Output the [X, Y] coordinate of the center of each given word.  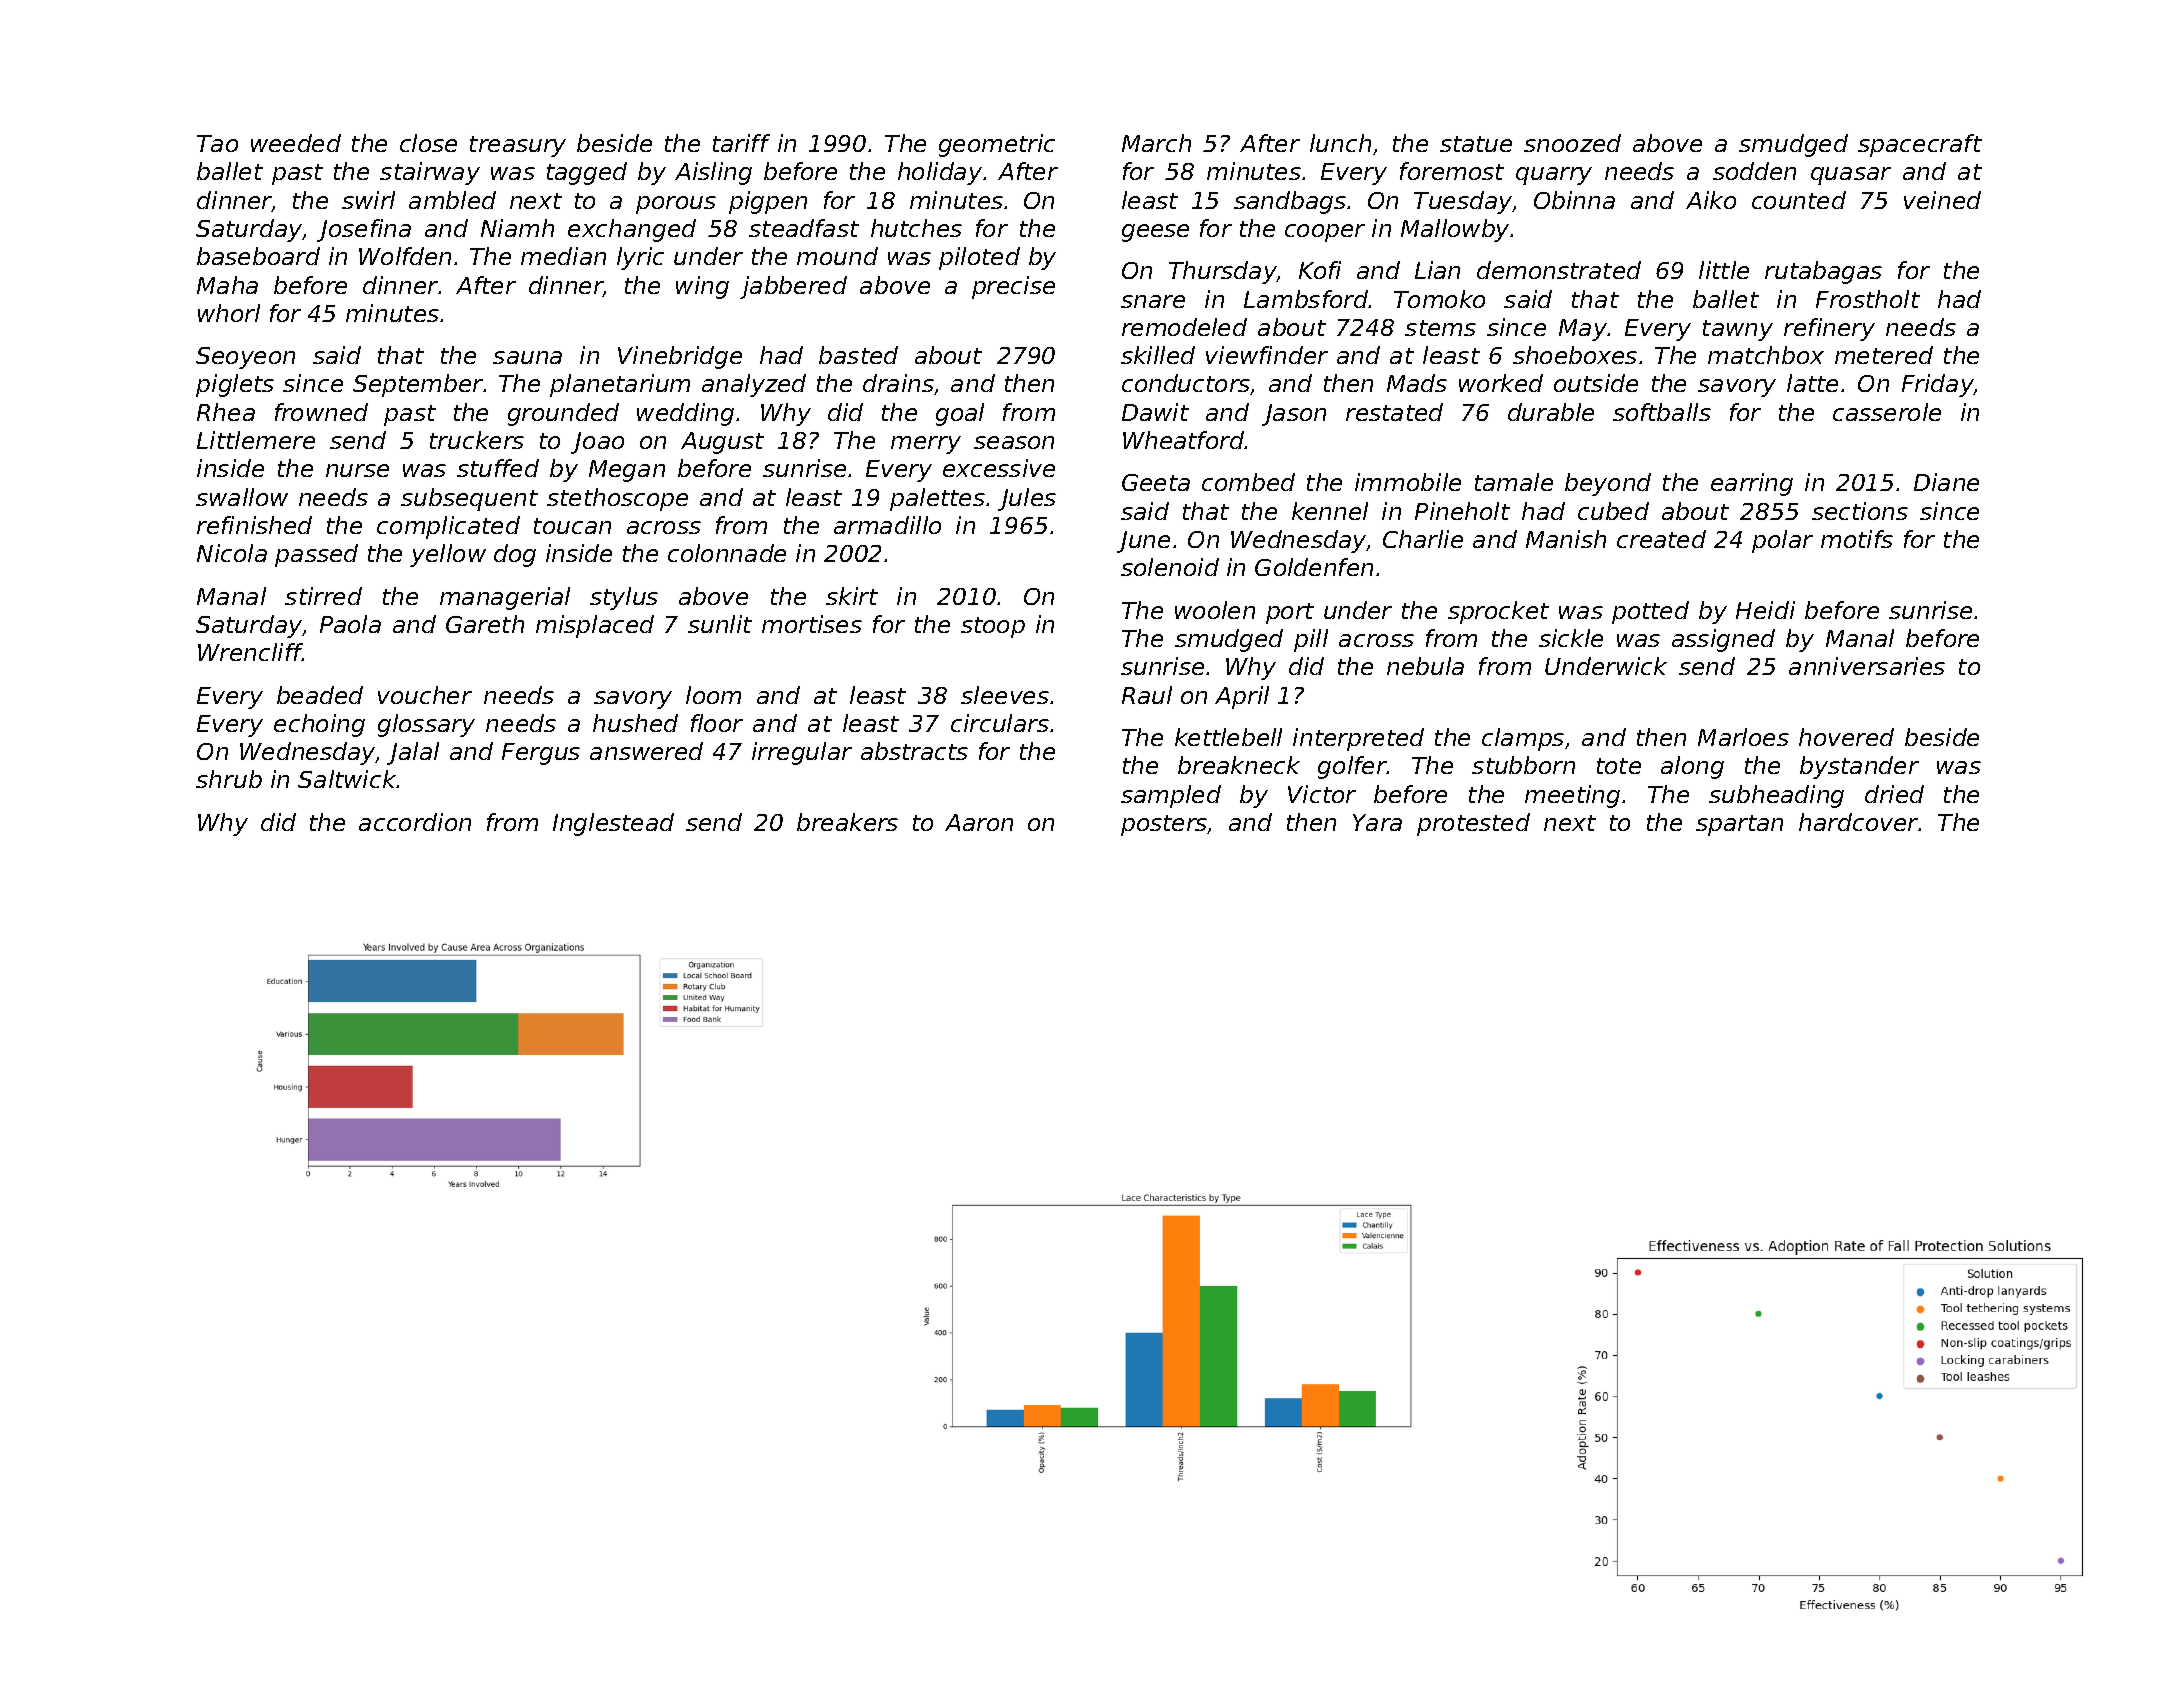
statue [1476, 144]
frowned [321, 412]
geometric [997, 145]
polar [1782, 541]
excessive [999, 468]
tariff [741, 143]
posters [1164, 825]
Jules [1027, 499]
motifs [1857, 539]
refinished [254, 525]
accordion [415, 822]
